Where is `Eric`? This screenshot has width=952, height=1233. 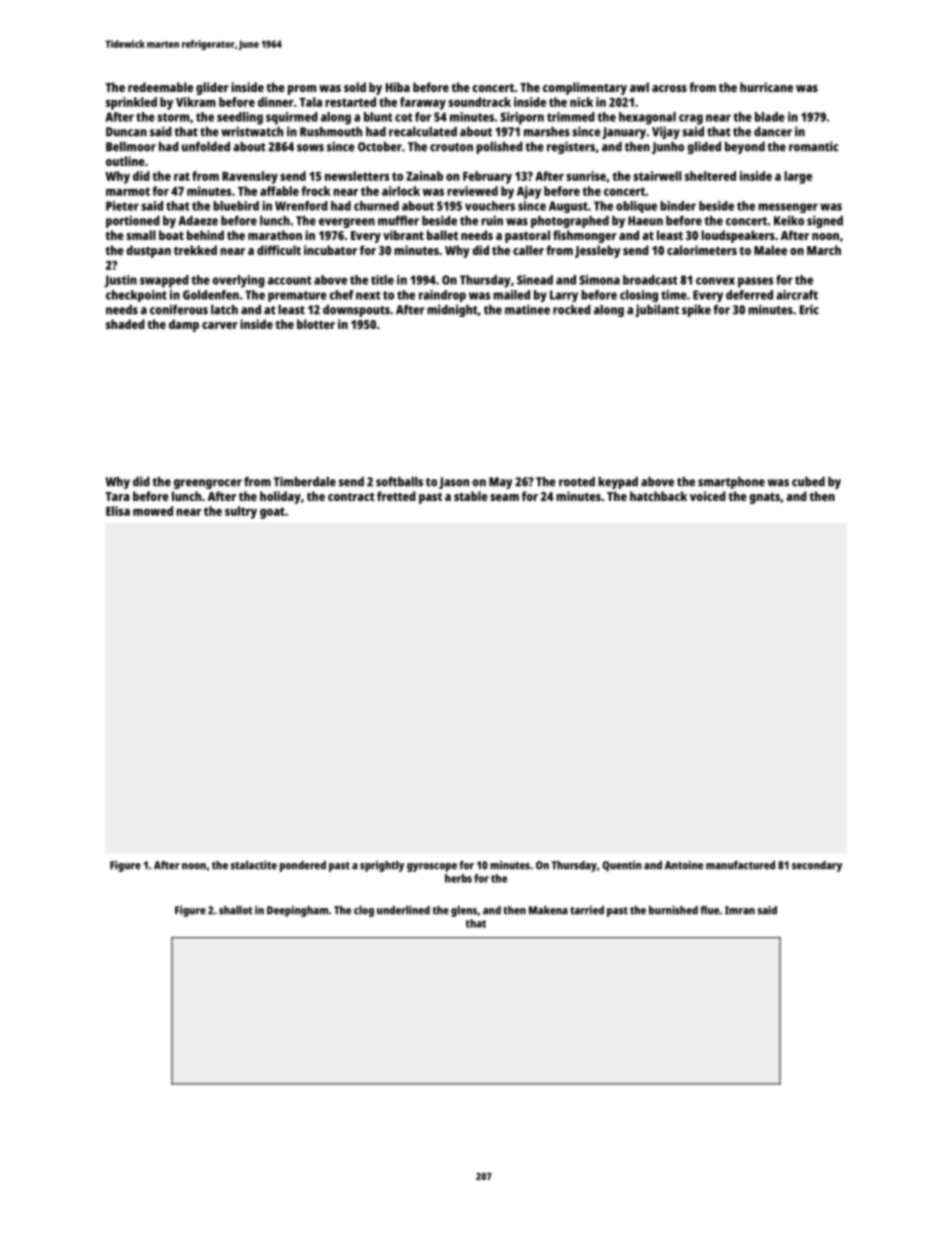 Eric is located at coordinates (809, 309).
